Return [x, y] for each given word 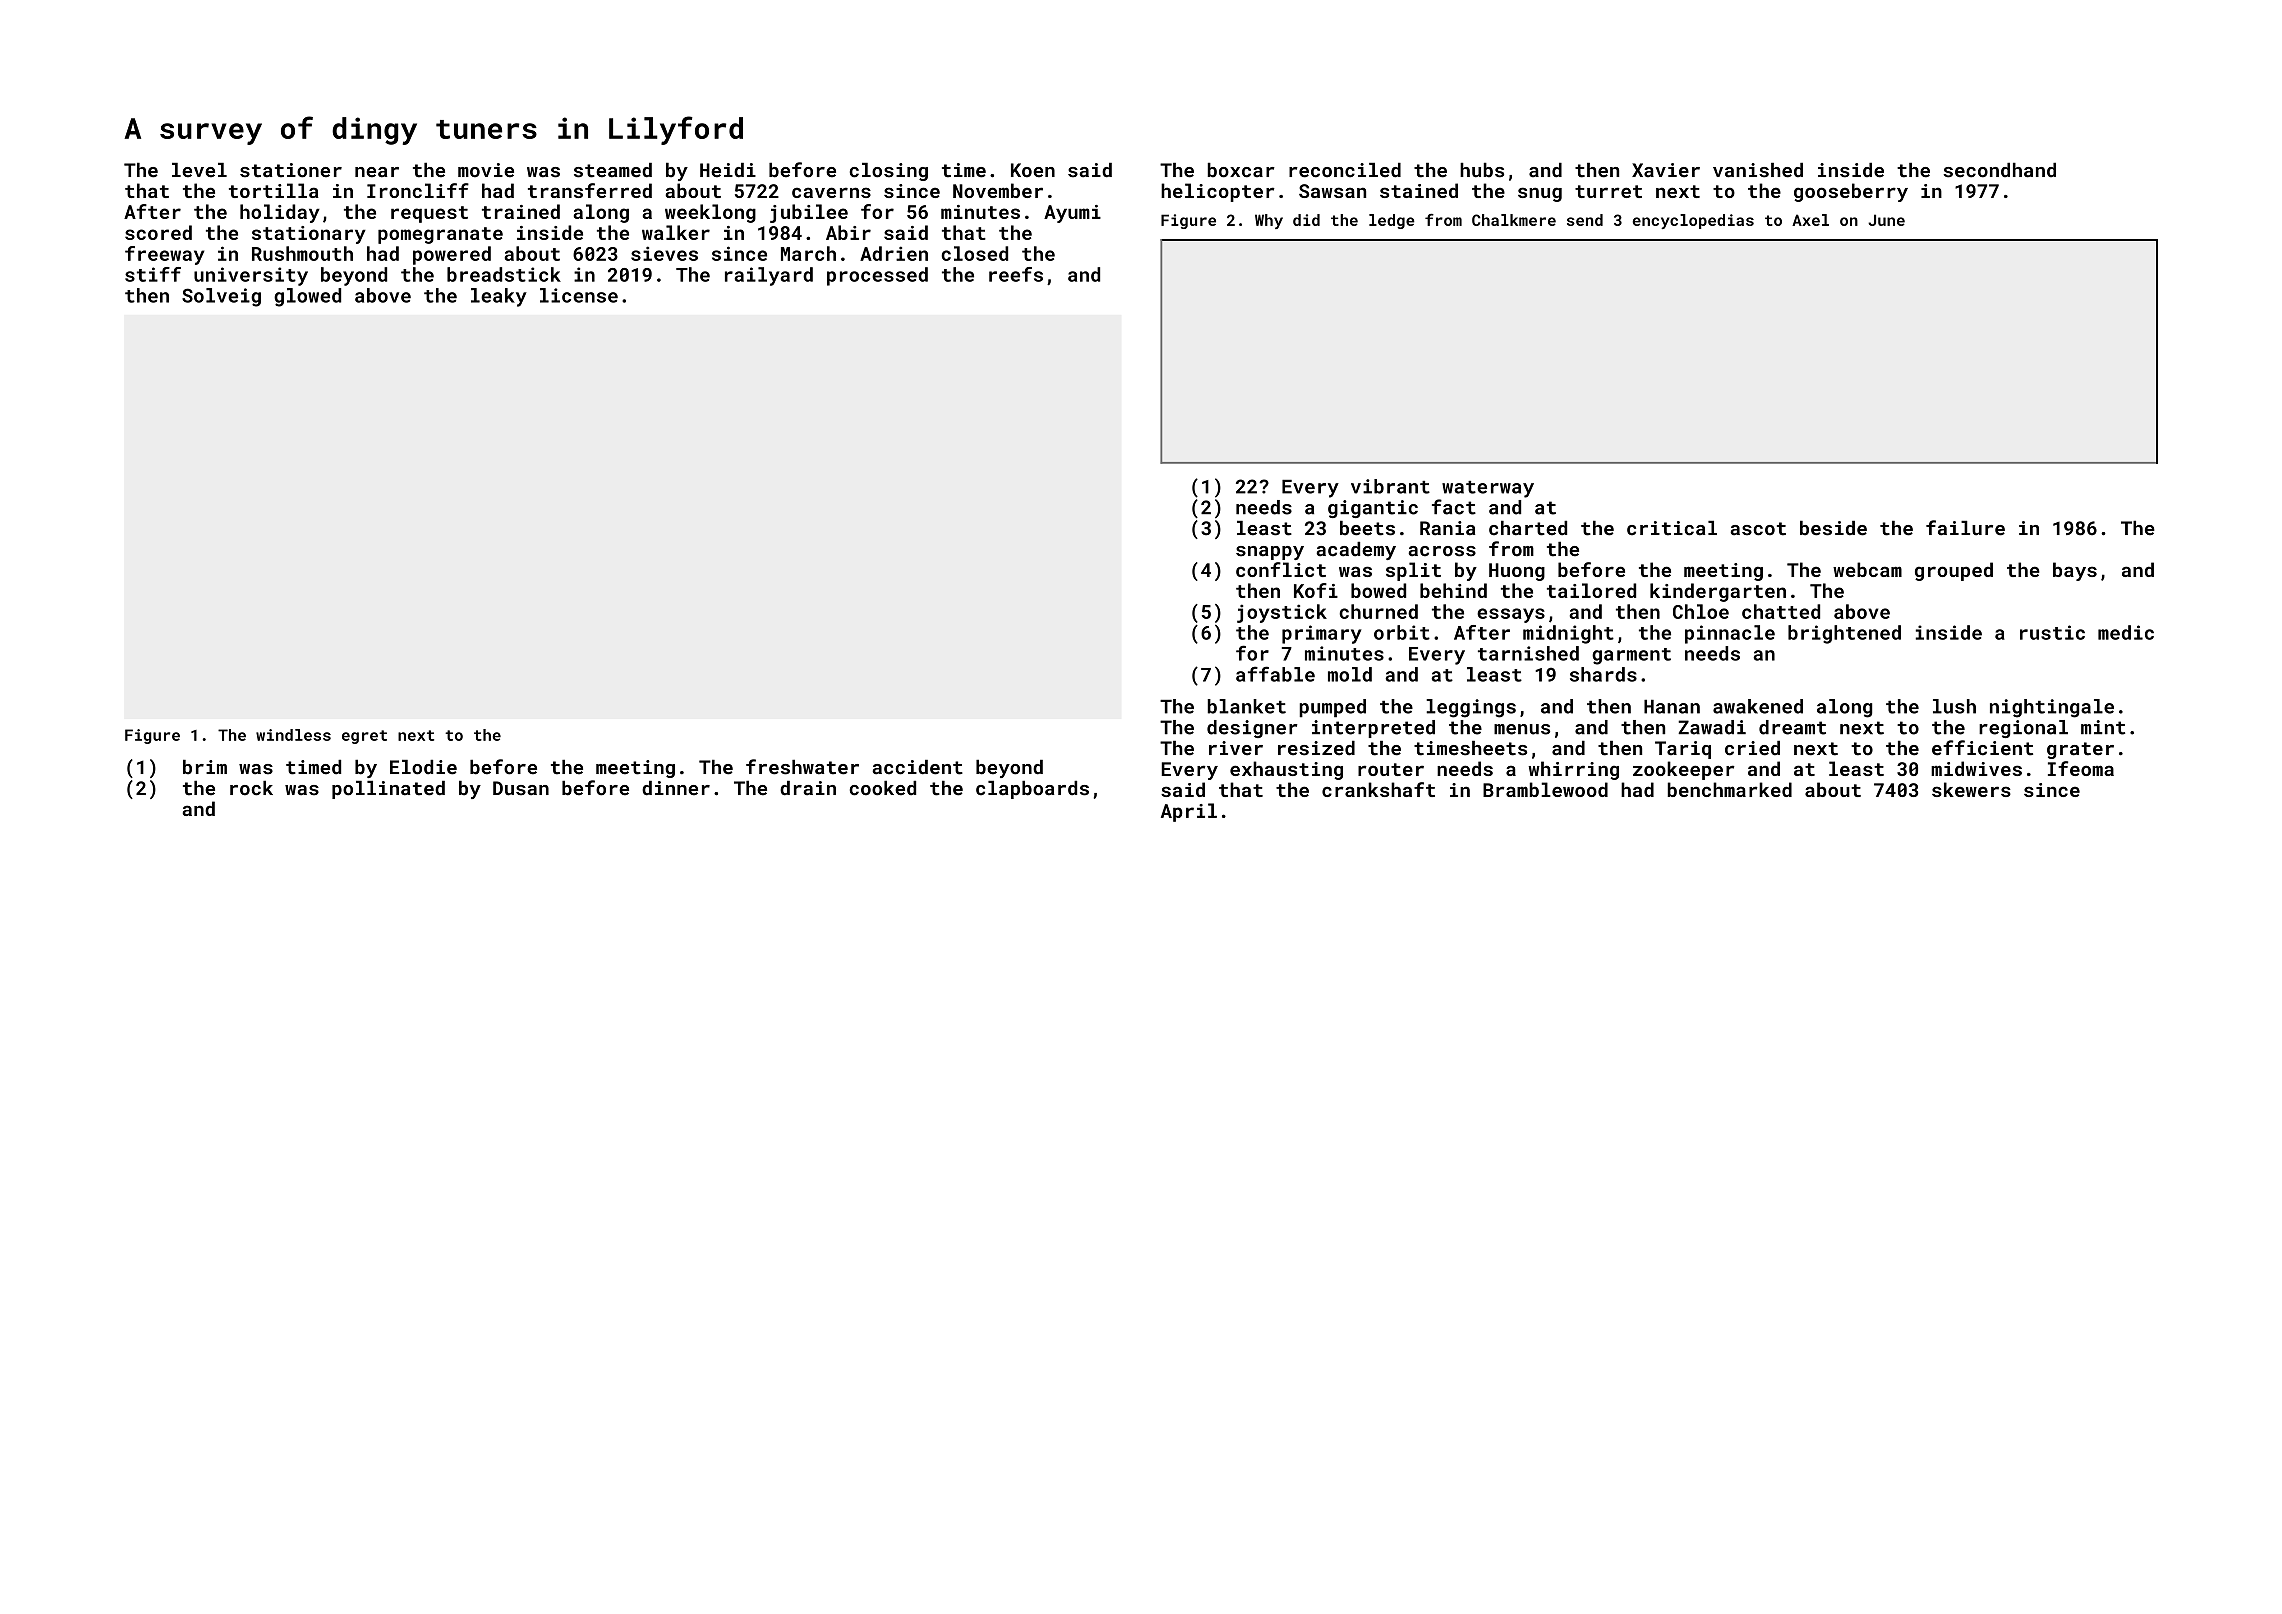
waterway [1488, 489]
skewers [1971, 789]
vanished [1758, 170]
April [1189, 812]
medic [2126, 632]
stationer [291, 170]
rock [251, 788]
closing [888, 171]
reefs [1016, 274]
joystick [1282, 613]
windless [293, 735]
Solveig [221, 297]
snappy [1270, 553]
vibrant [1390, 486]
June [1886, 220]
